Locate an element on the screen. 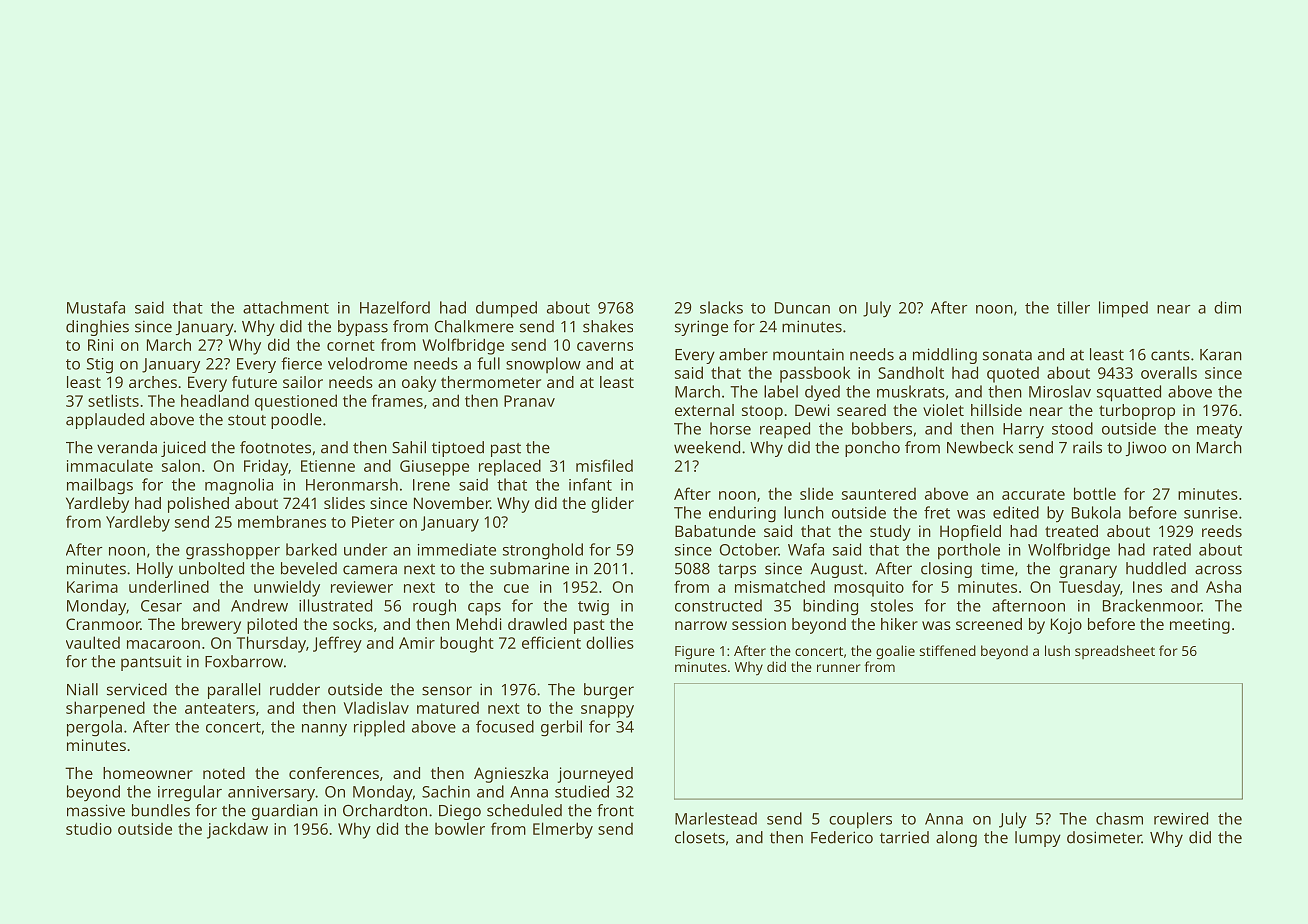  meeting is located at coordinates (1200, 626).
